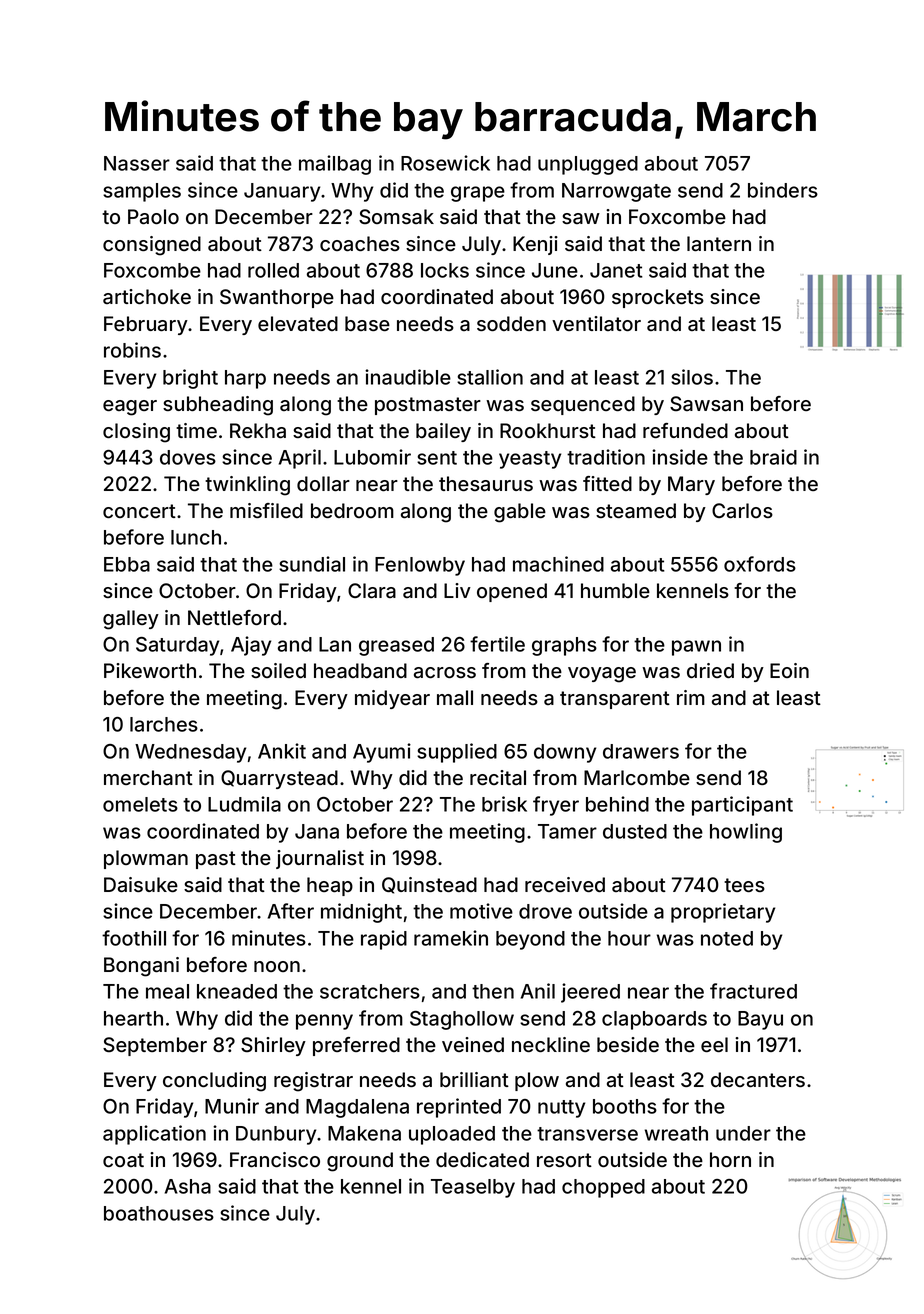 The height and width of the screenshot is (1314, 924). Describe the element at coordinates (558, 564) in the screenshot. I see `machined` at that location.
